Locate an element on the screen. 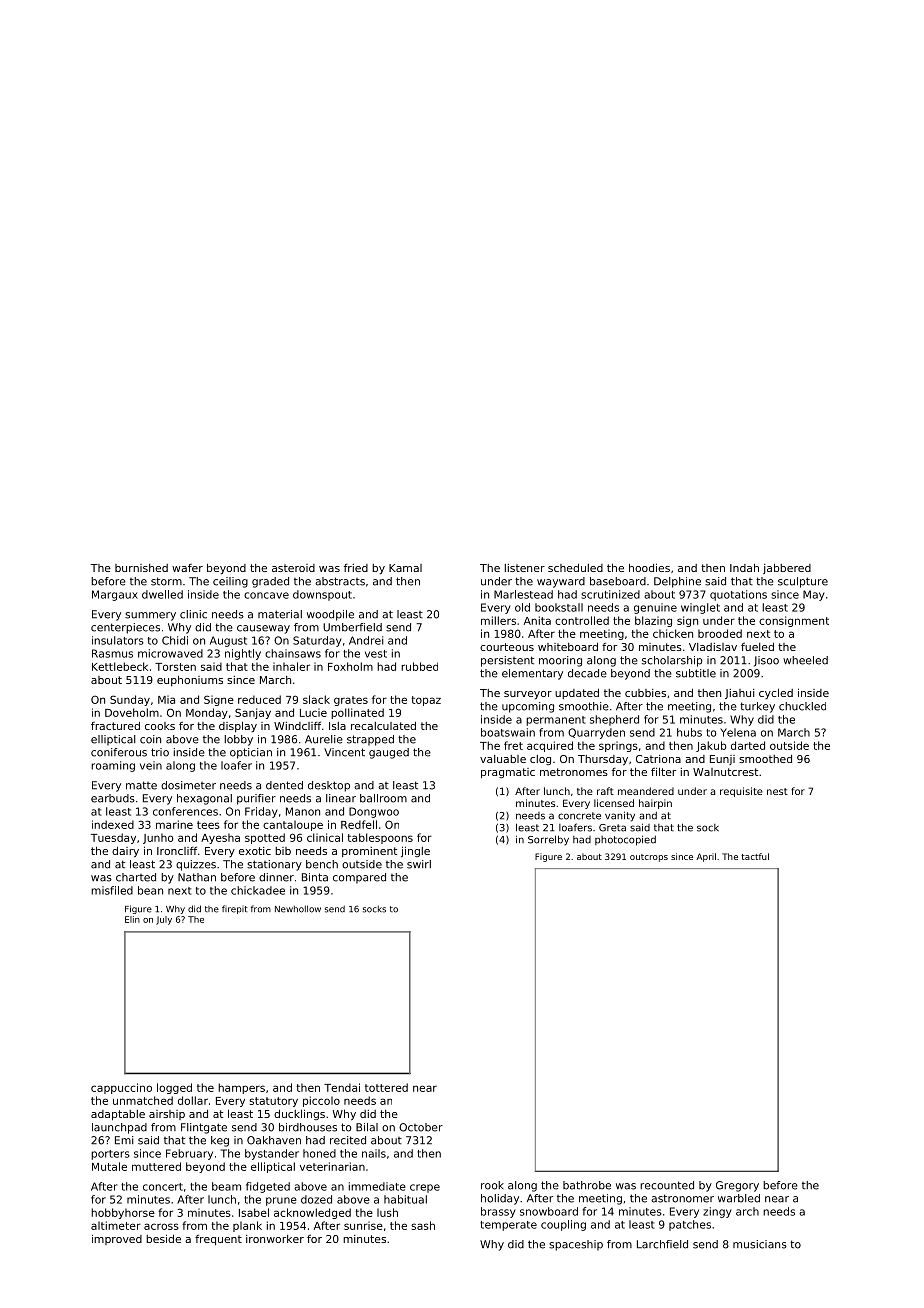 This screenshot has height=1308, width=924. controlled is located at coordinates (582, 620).
